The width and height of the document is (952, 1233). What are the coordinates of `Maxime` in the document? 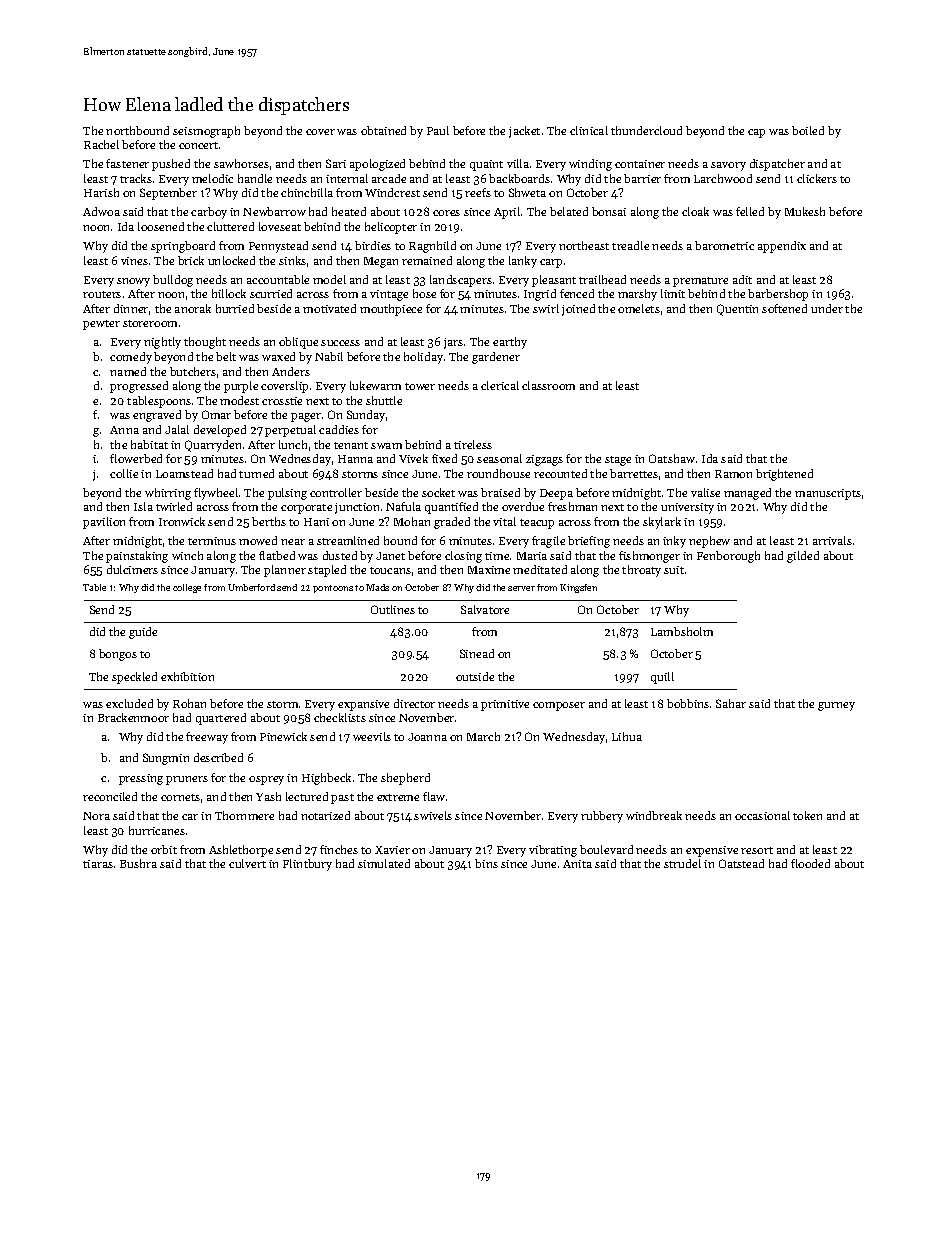 It's located at (489, 570).
